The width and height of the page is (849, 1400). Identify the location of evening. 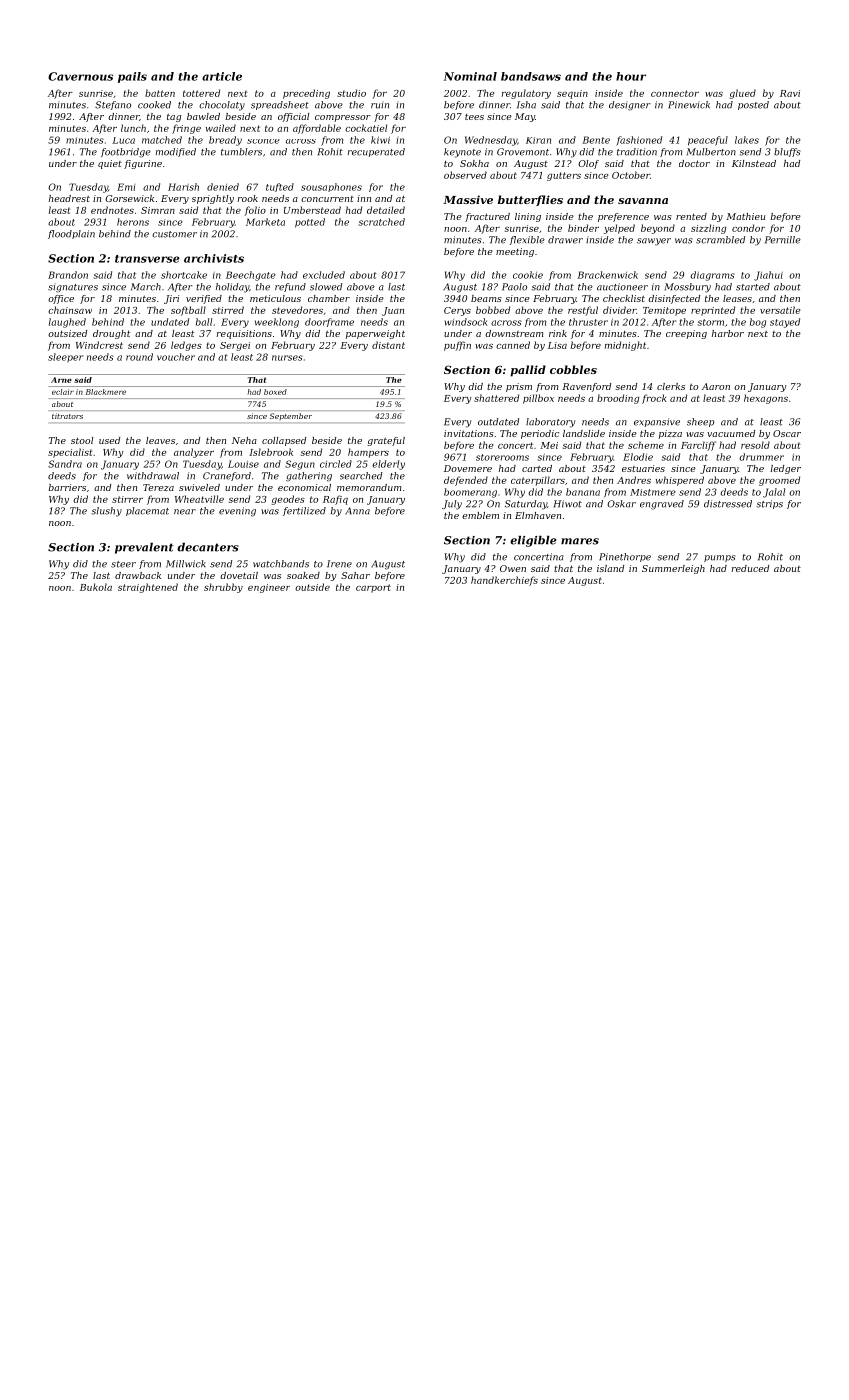
(237, 512).
